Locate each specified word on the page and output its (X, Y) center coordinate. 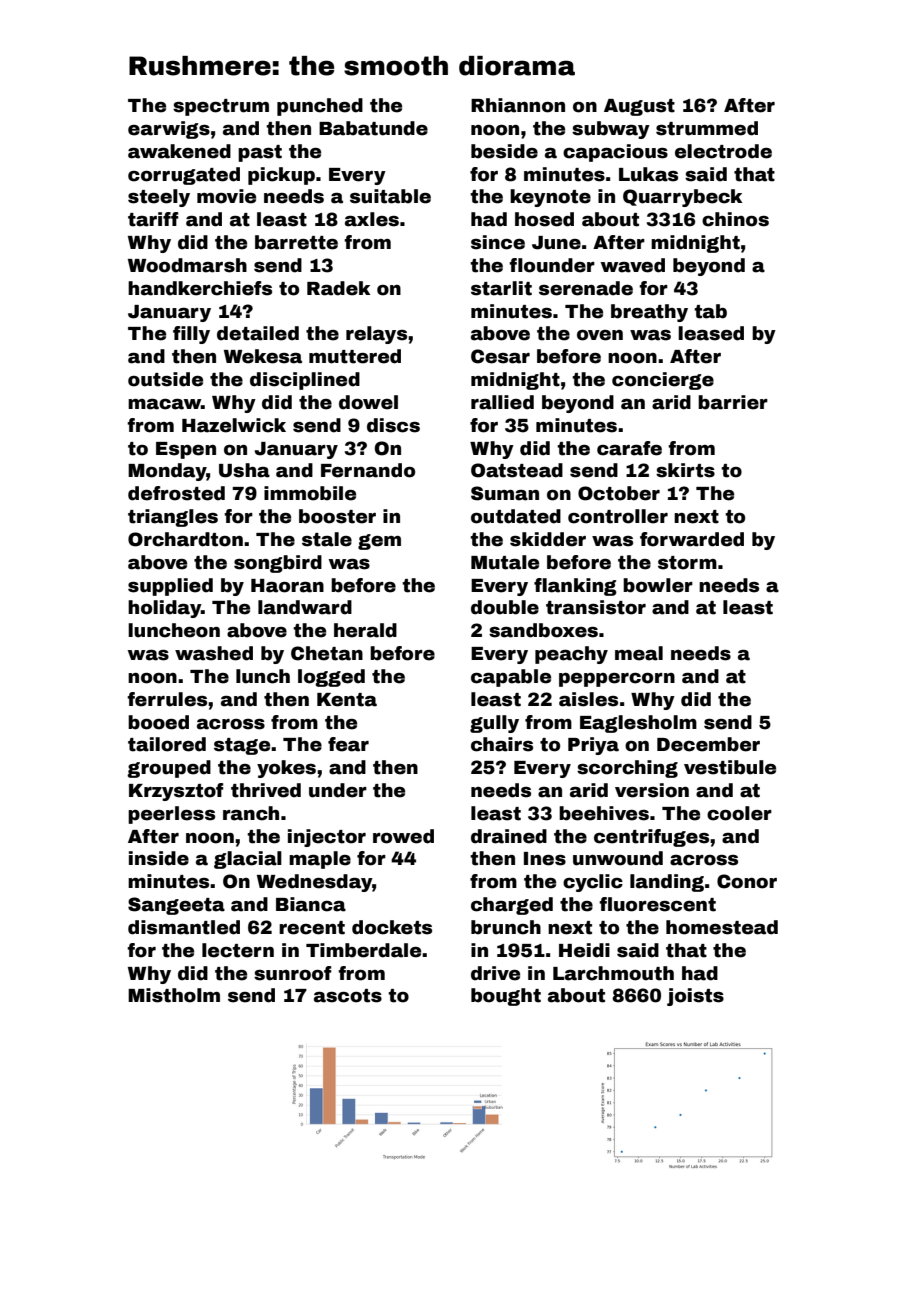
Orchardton (185, 539)
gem (379, 542)
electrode (723, 151)
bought (506, 997)
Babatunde (373, 128)
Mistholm (174, 995)
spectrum (221, 107)
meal (639, 653)
